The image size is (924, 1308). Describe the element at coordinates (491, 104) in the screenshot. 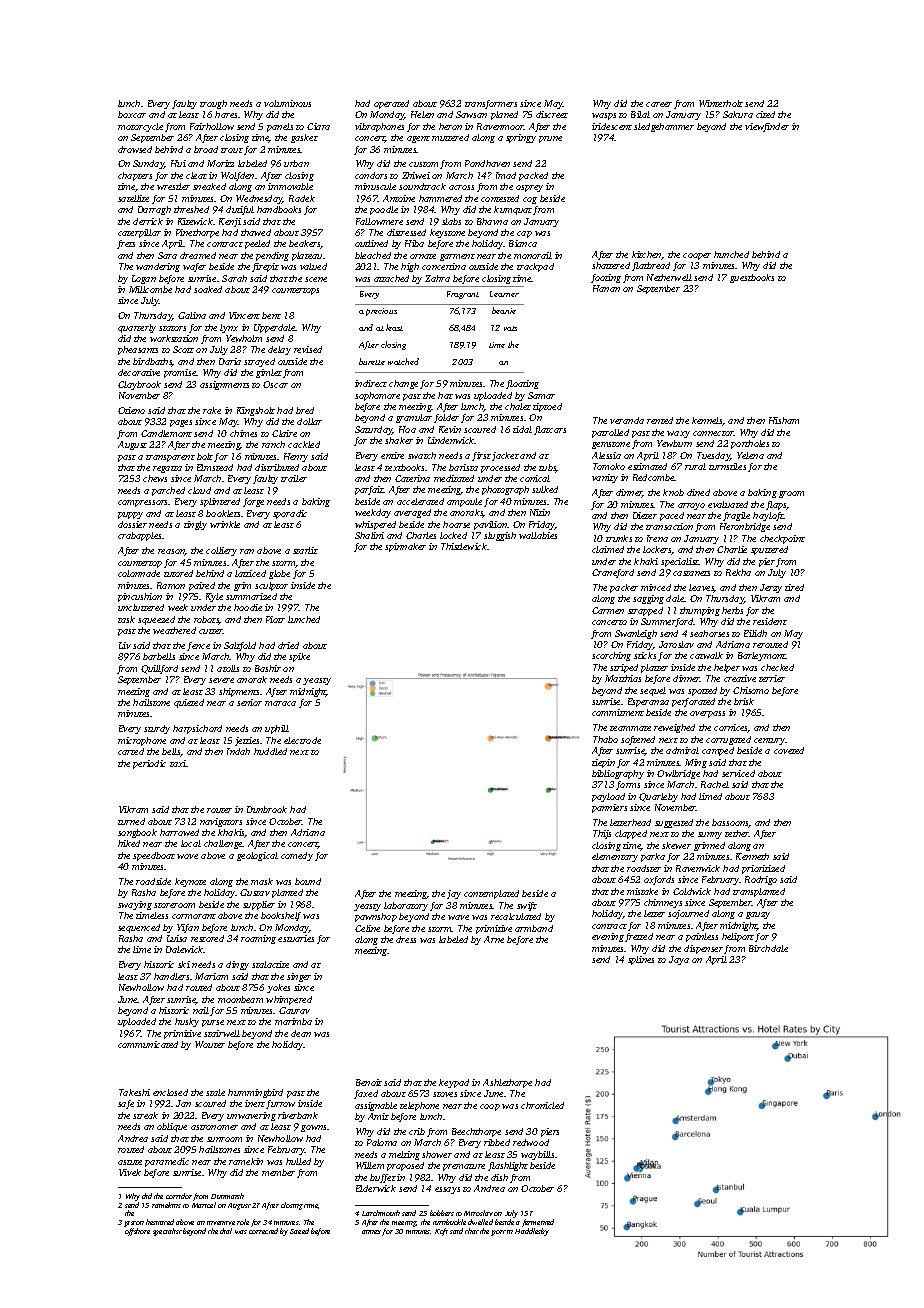

I see `transformers` at that location.
